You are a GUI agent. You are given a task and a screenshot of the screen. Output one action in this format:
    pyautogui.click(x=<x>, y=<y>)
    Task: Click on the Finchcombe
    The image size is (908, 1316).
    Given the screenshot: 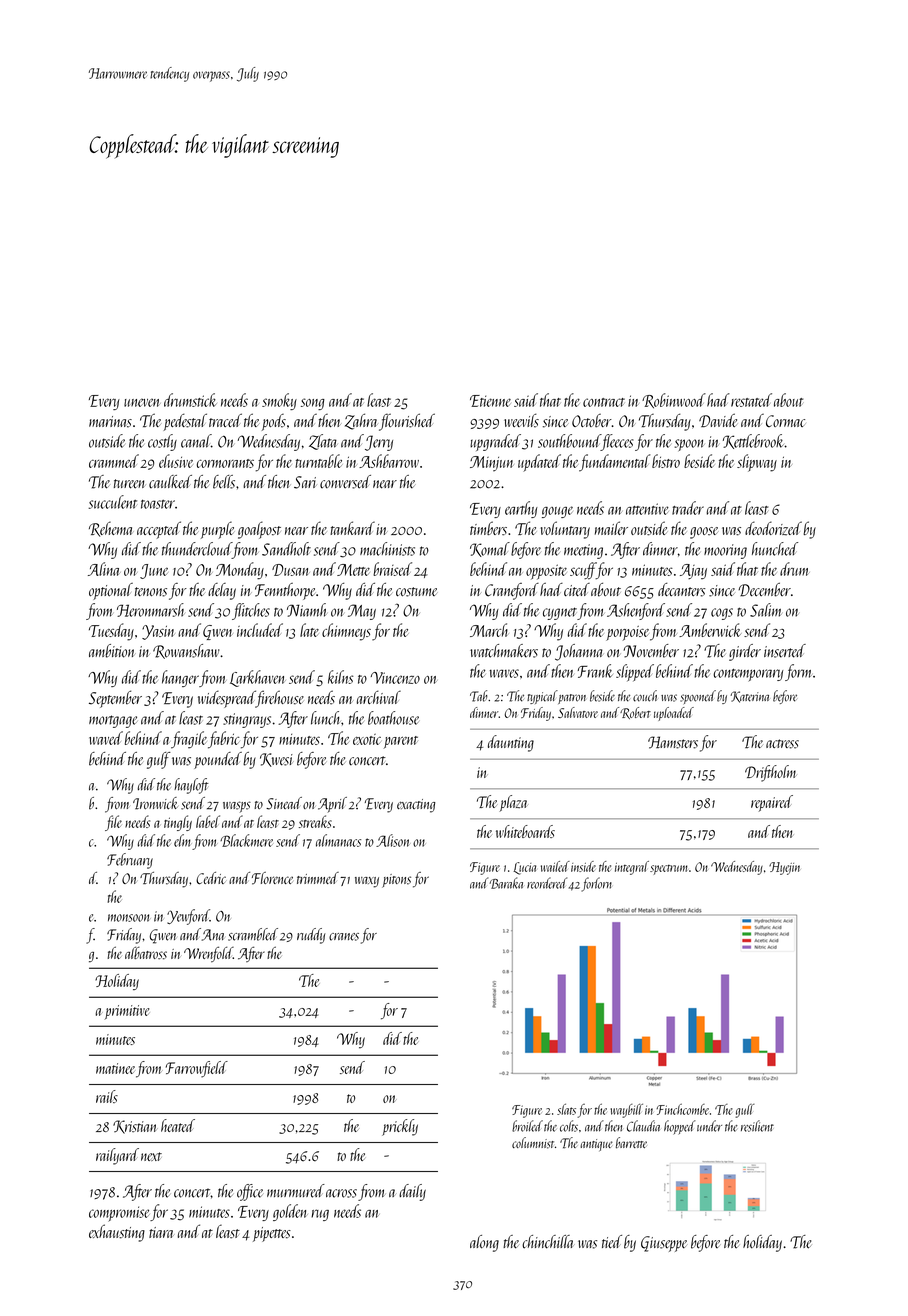 What is the action you would take?
    pyautogui.click(x=682, y=1109)
